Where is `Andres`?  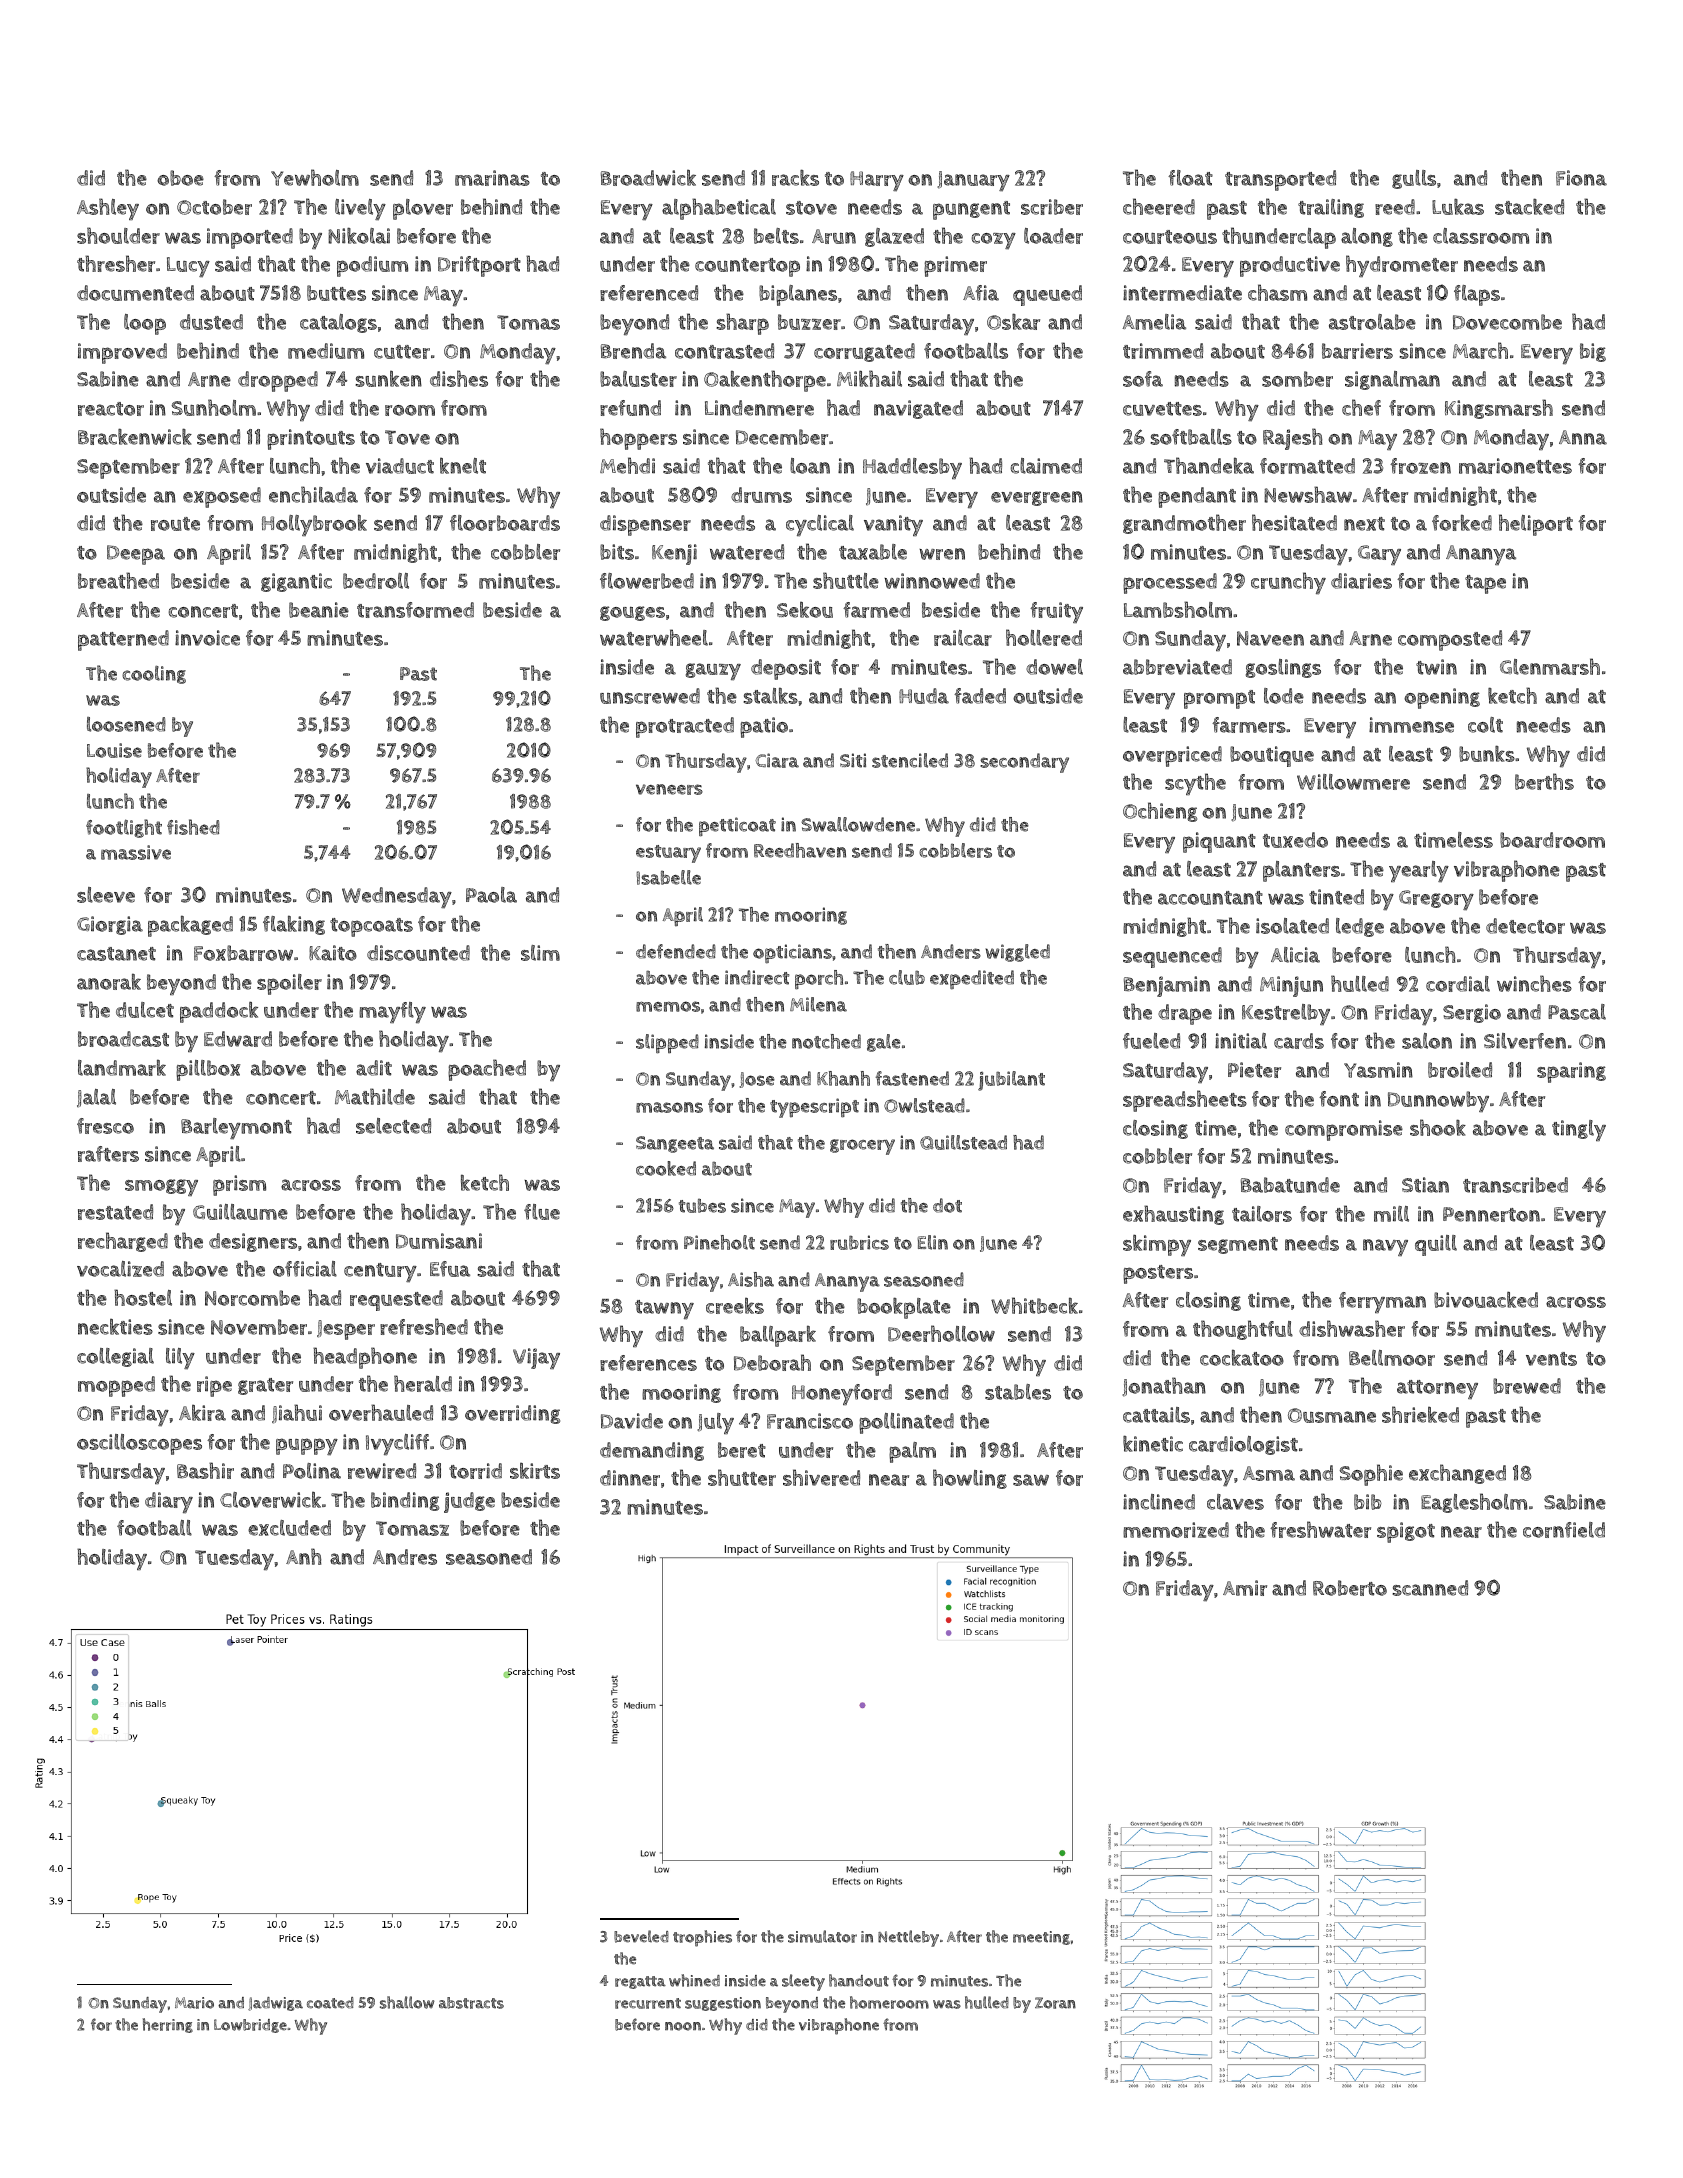
Andres is located at coordinates (405, 1557).
